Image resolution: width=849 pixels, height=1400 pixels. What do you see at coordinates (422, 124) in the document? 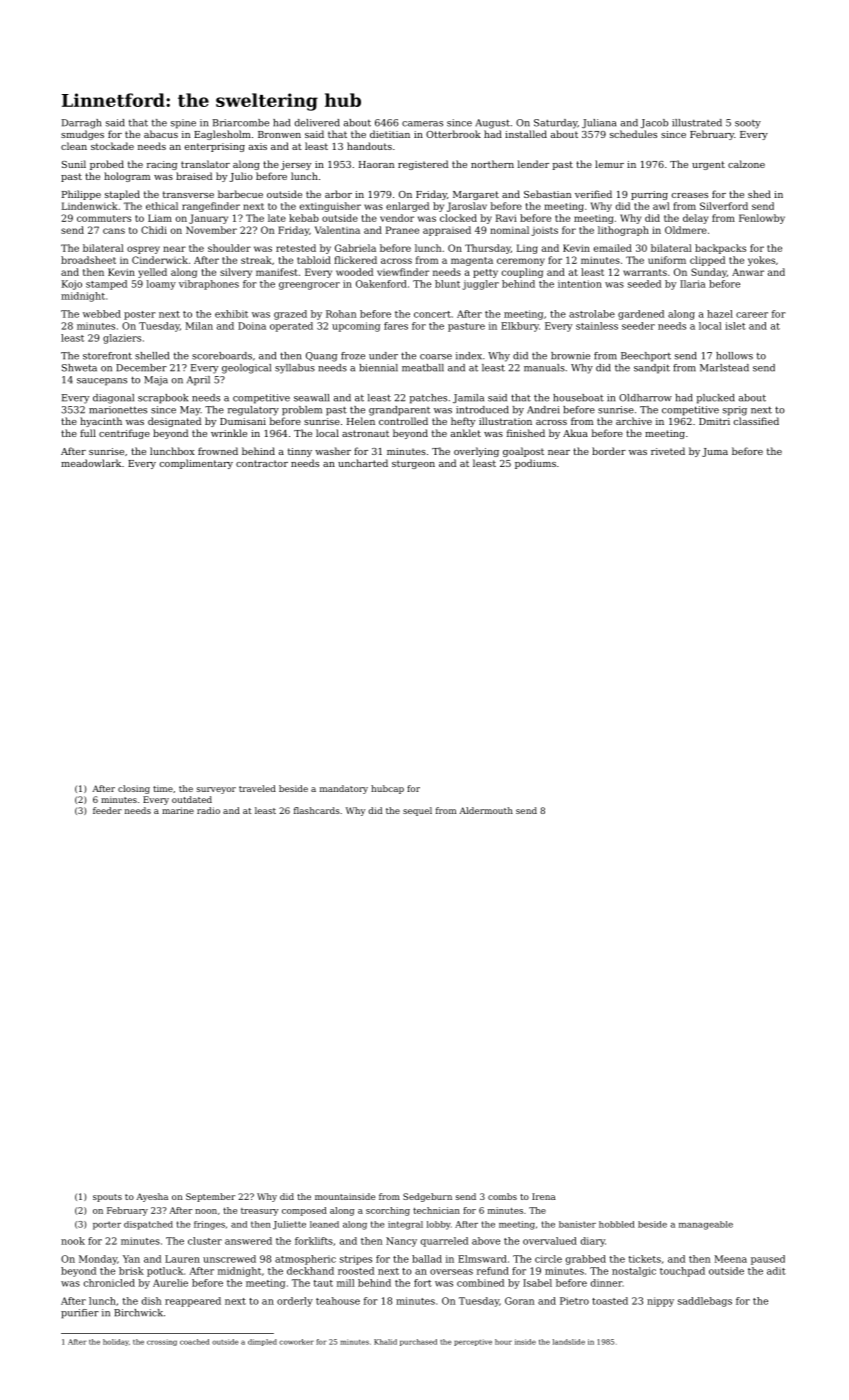
I see `cameras` at bounding box center [422, 124].
